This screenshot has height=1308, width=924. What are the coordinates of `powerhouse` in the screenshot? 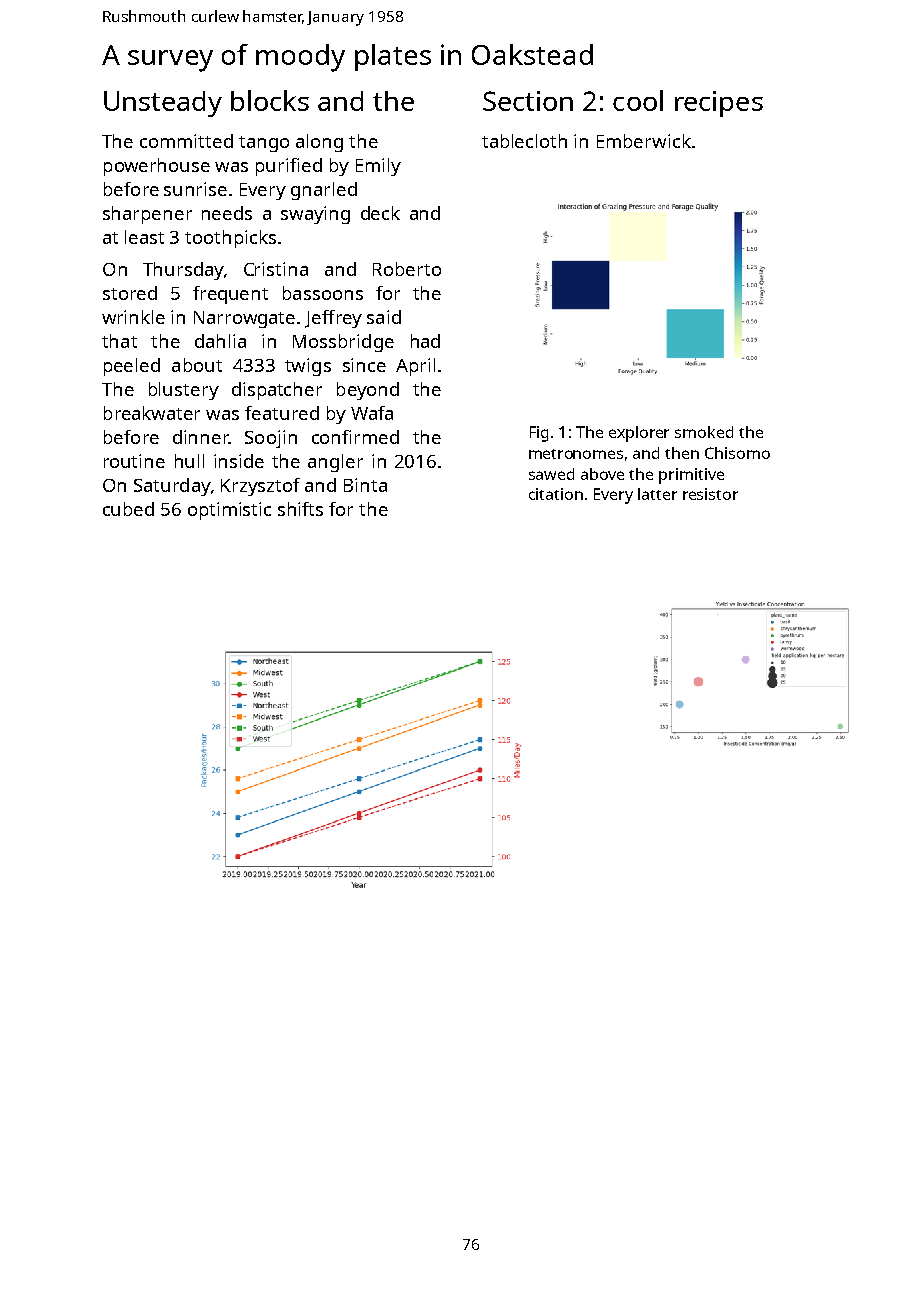 It's located at (157, 167).
